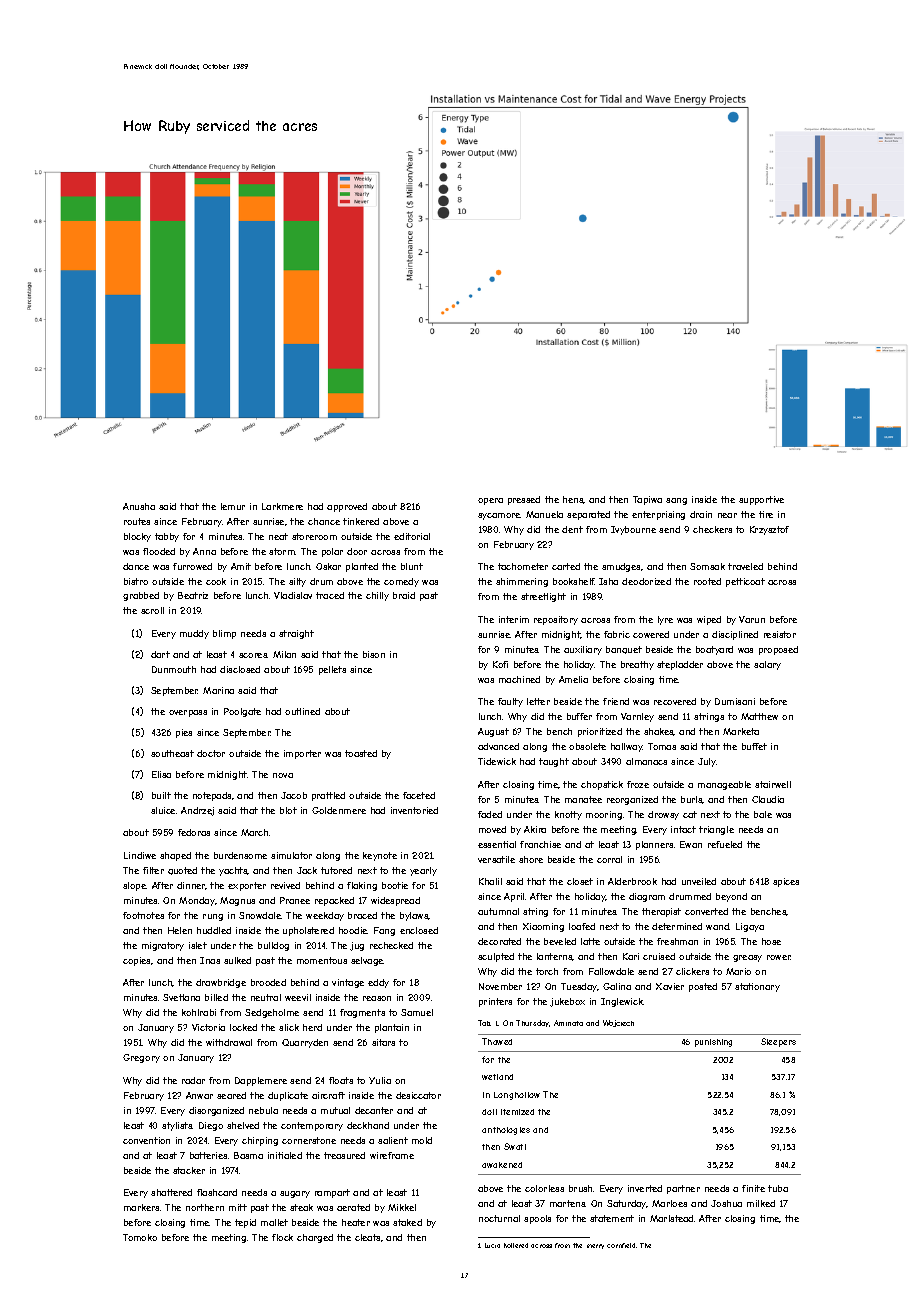  Describe the element at coordinates (282, 1237) in the document. I see `flock` at that location.
